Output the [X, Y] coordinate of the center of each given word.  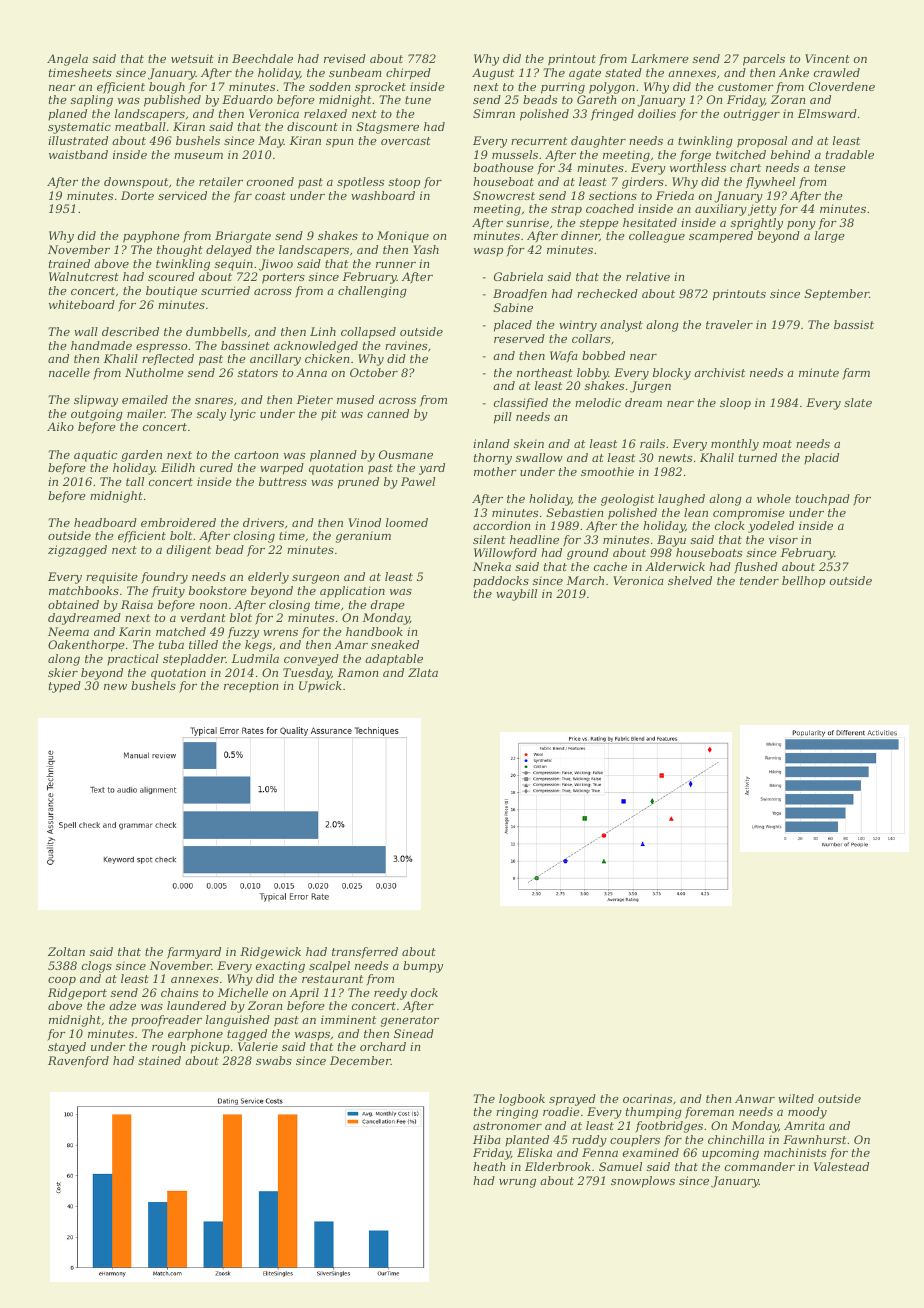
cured [216, 467]
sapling [92, 101]
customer [746, 87]
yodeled [771, 527]
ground [588, 554]
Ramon [358, 672]
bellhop [803, 582]
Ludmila [255, 658]
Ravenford [78, 1062]
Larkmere [660, 58]
